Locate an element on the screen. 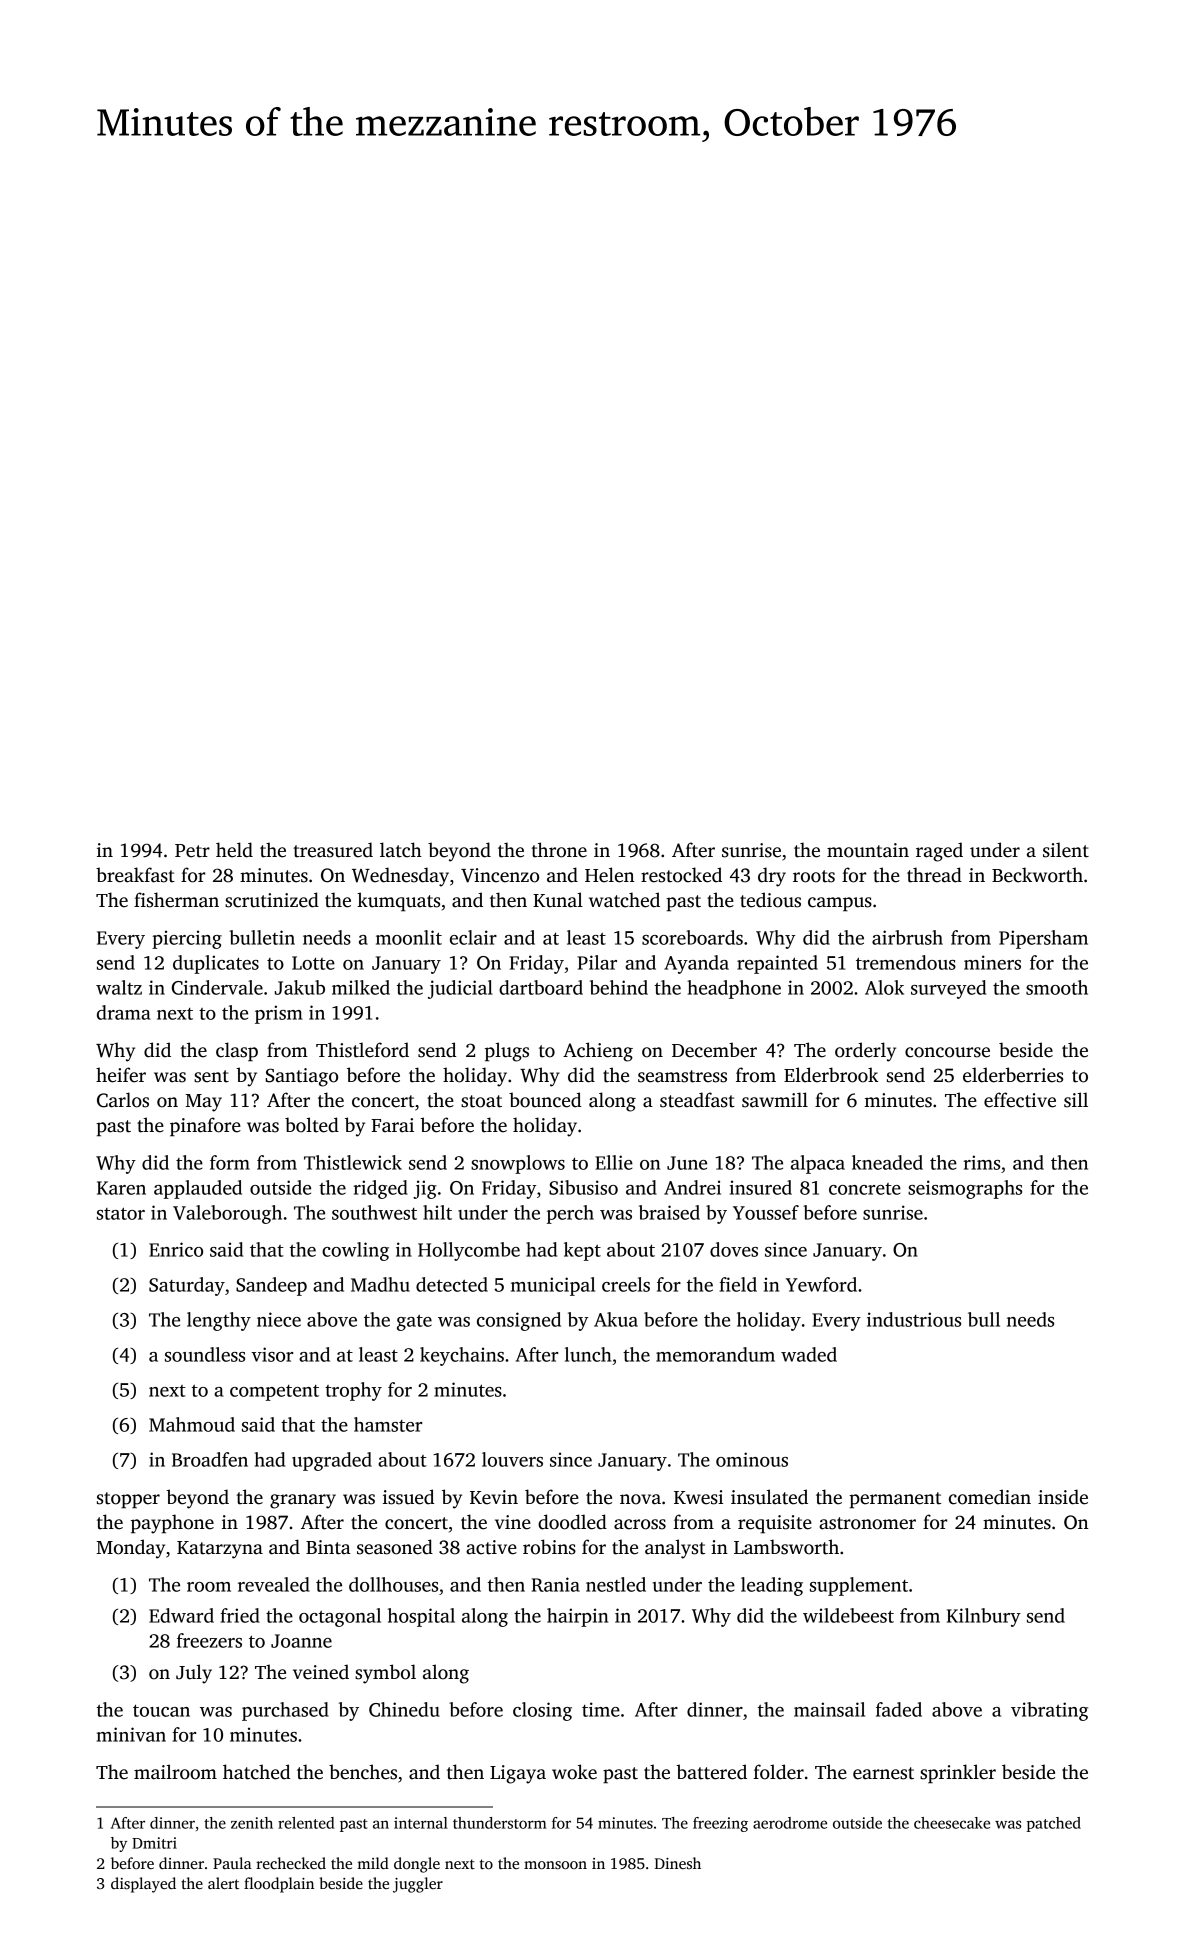 Image resolution: width=1185 pixels, height=1952 pixels. juggler is located at coordinates (418, 1885).
